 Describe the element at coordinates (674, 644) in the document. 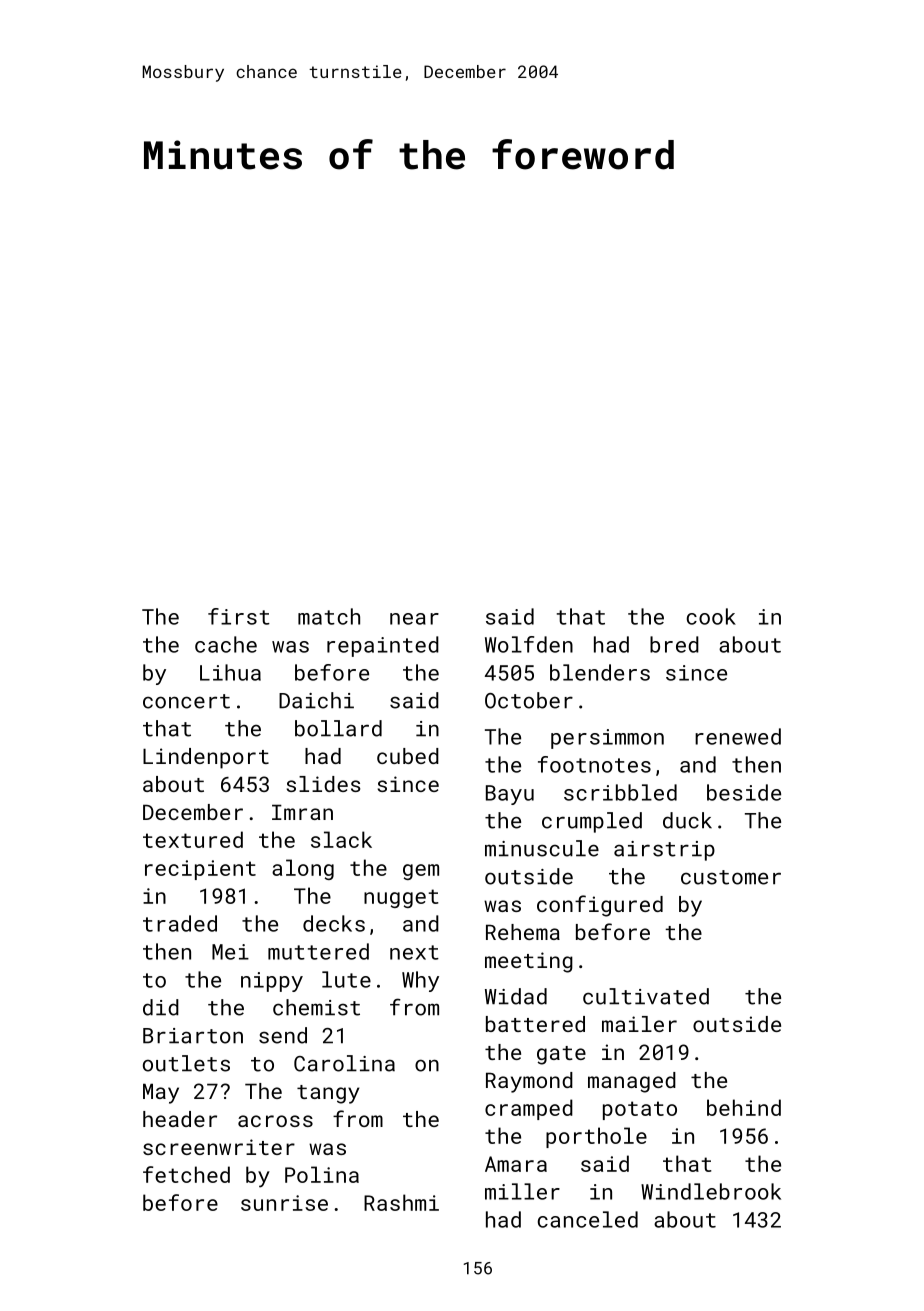

I see `bred` at that location.
